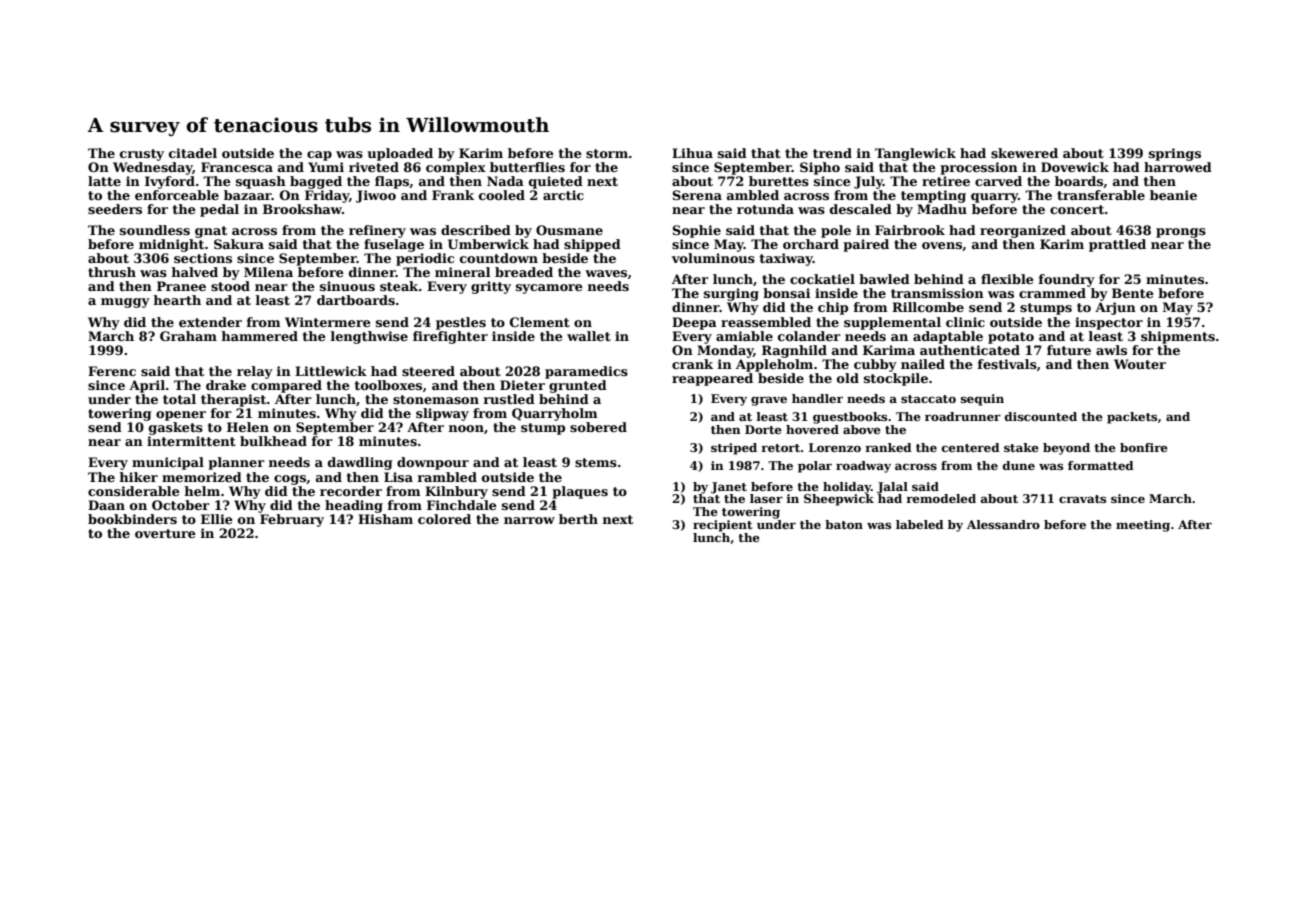  What do you see at coordinates (193, 153) in the document?
I see `citadel` at bounding box center [193, 153].
